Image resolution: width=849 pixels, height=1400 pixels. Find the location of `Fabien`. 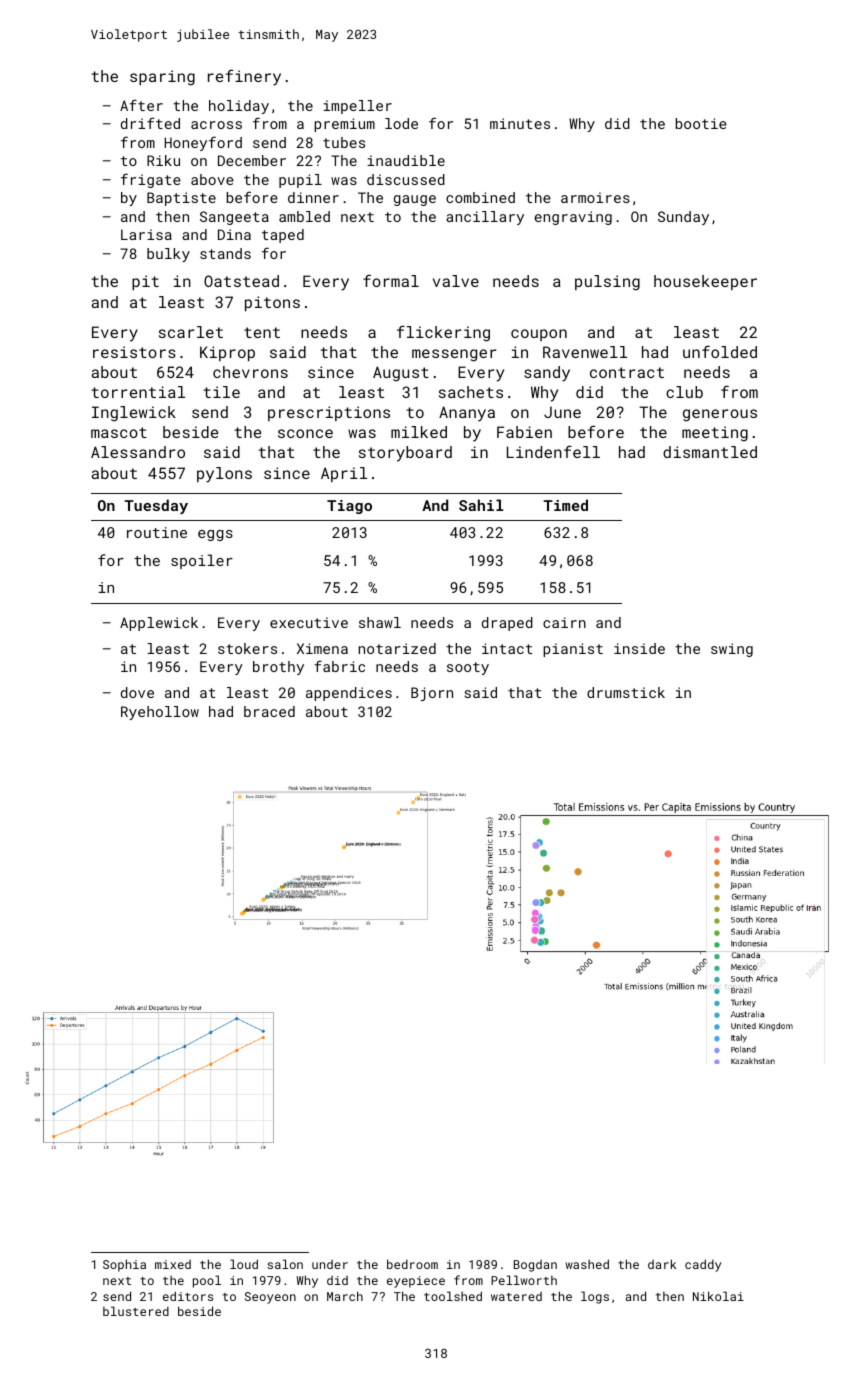

Fabien is located at coordinates (524, 432).
